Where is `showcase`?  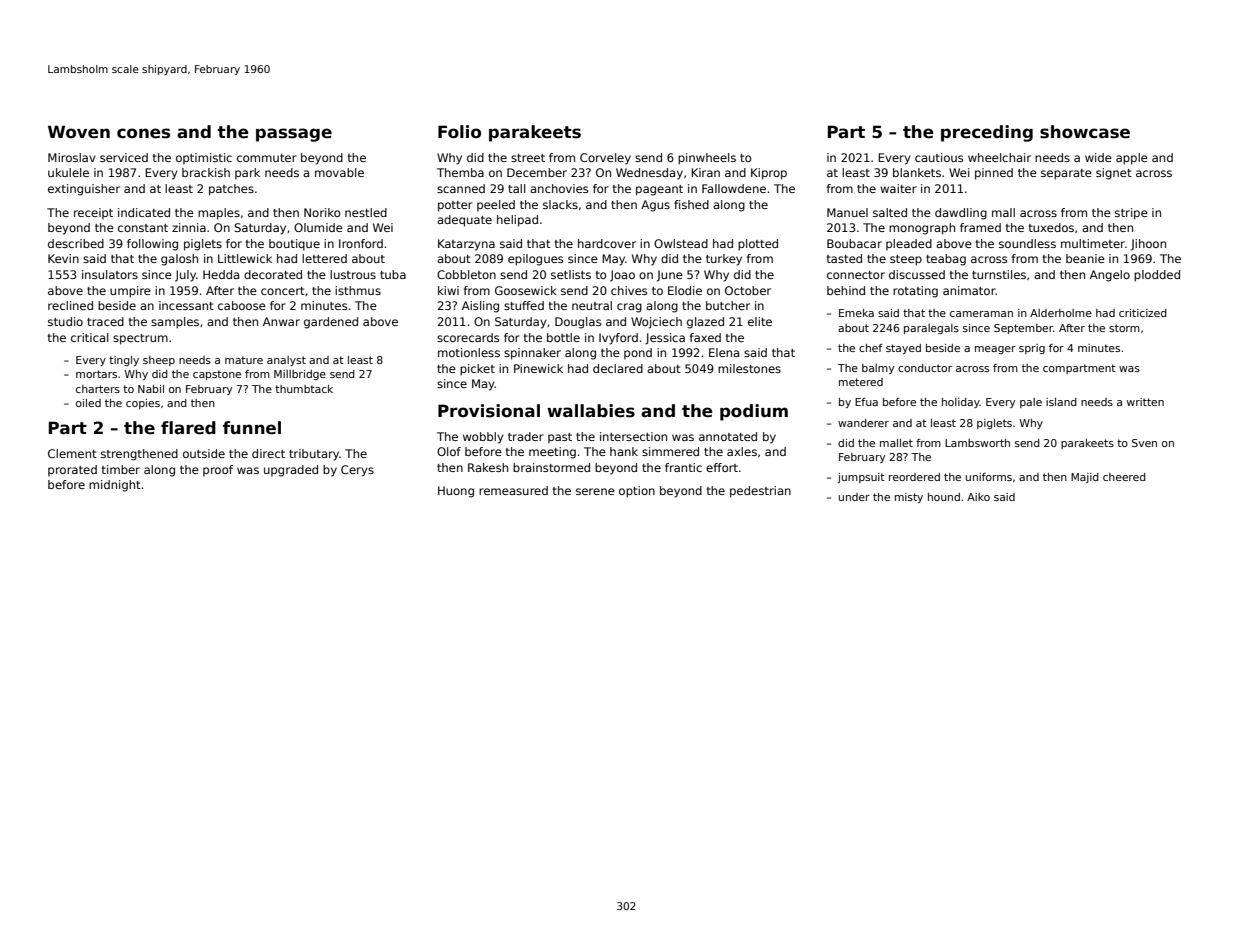 showcase is located at coordinates (1085, 132).
